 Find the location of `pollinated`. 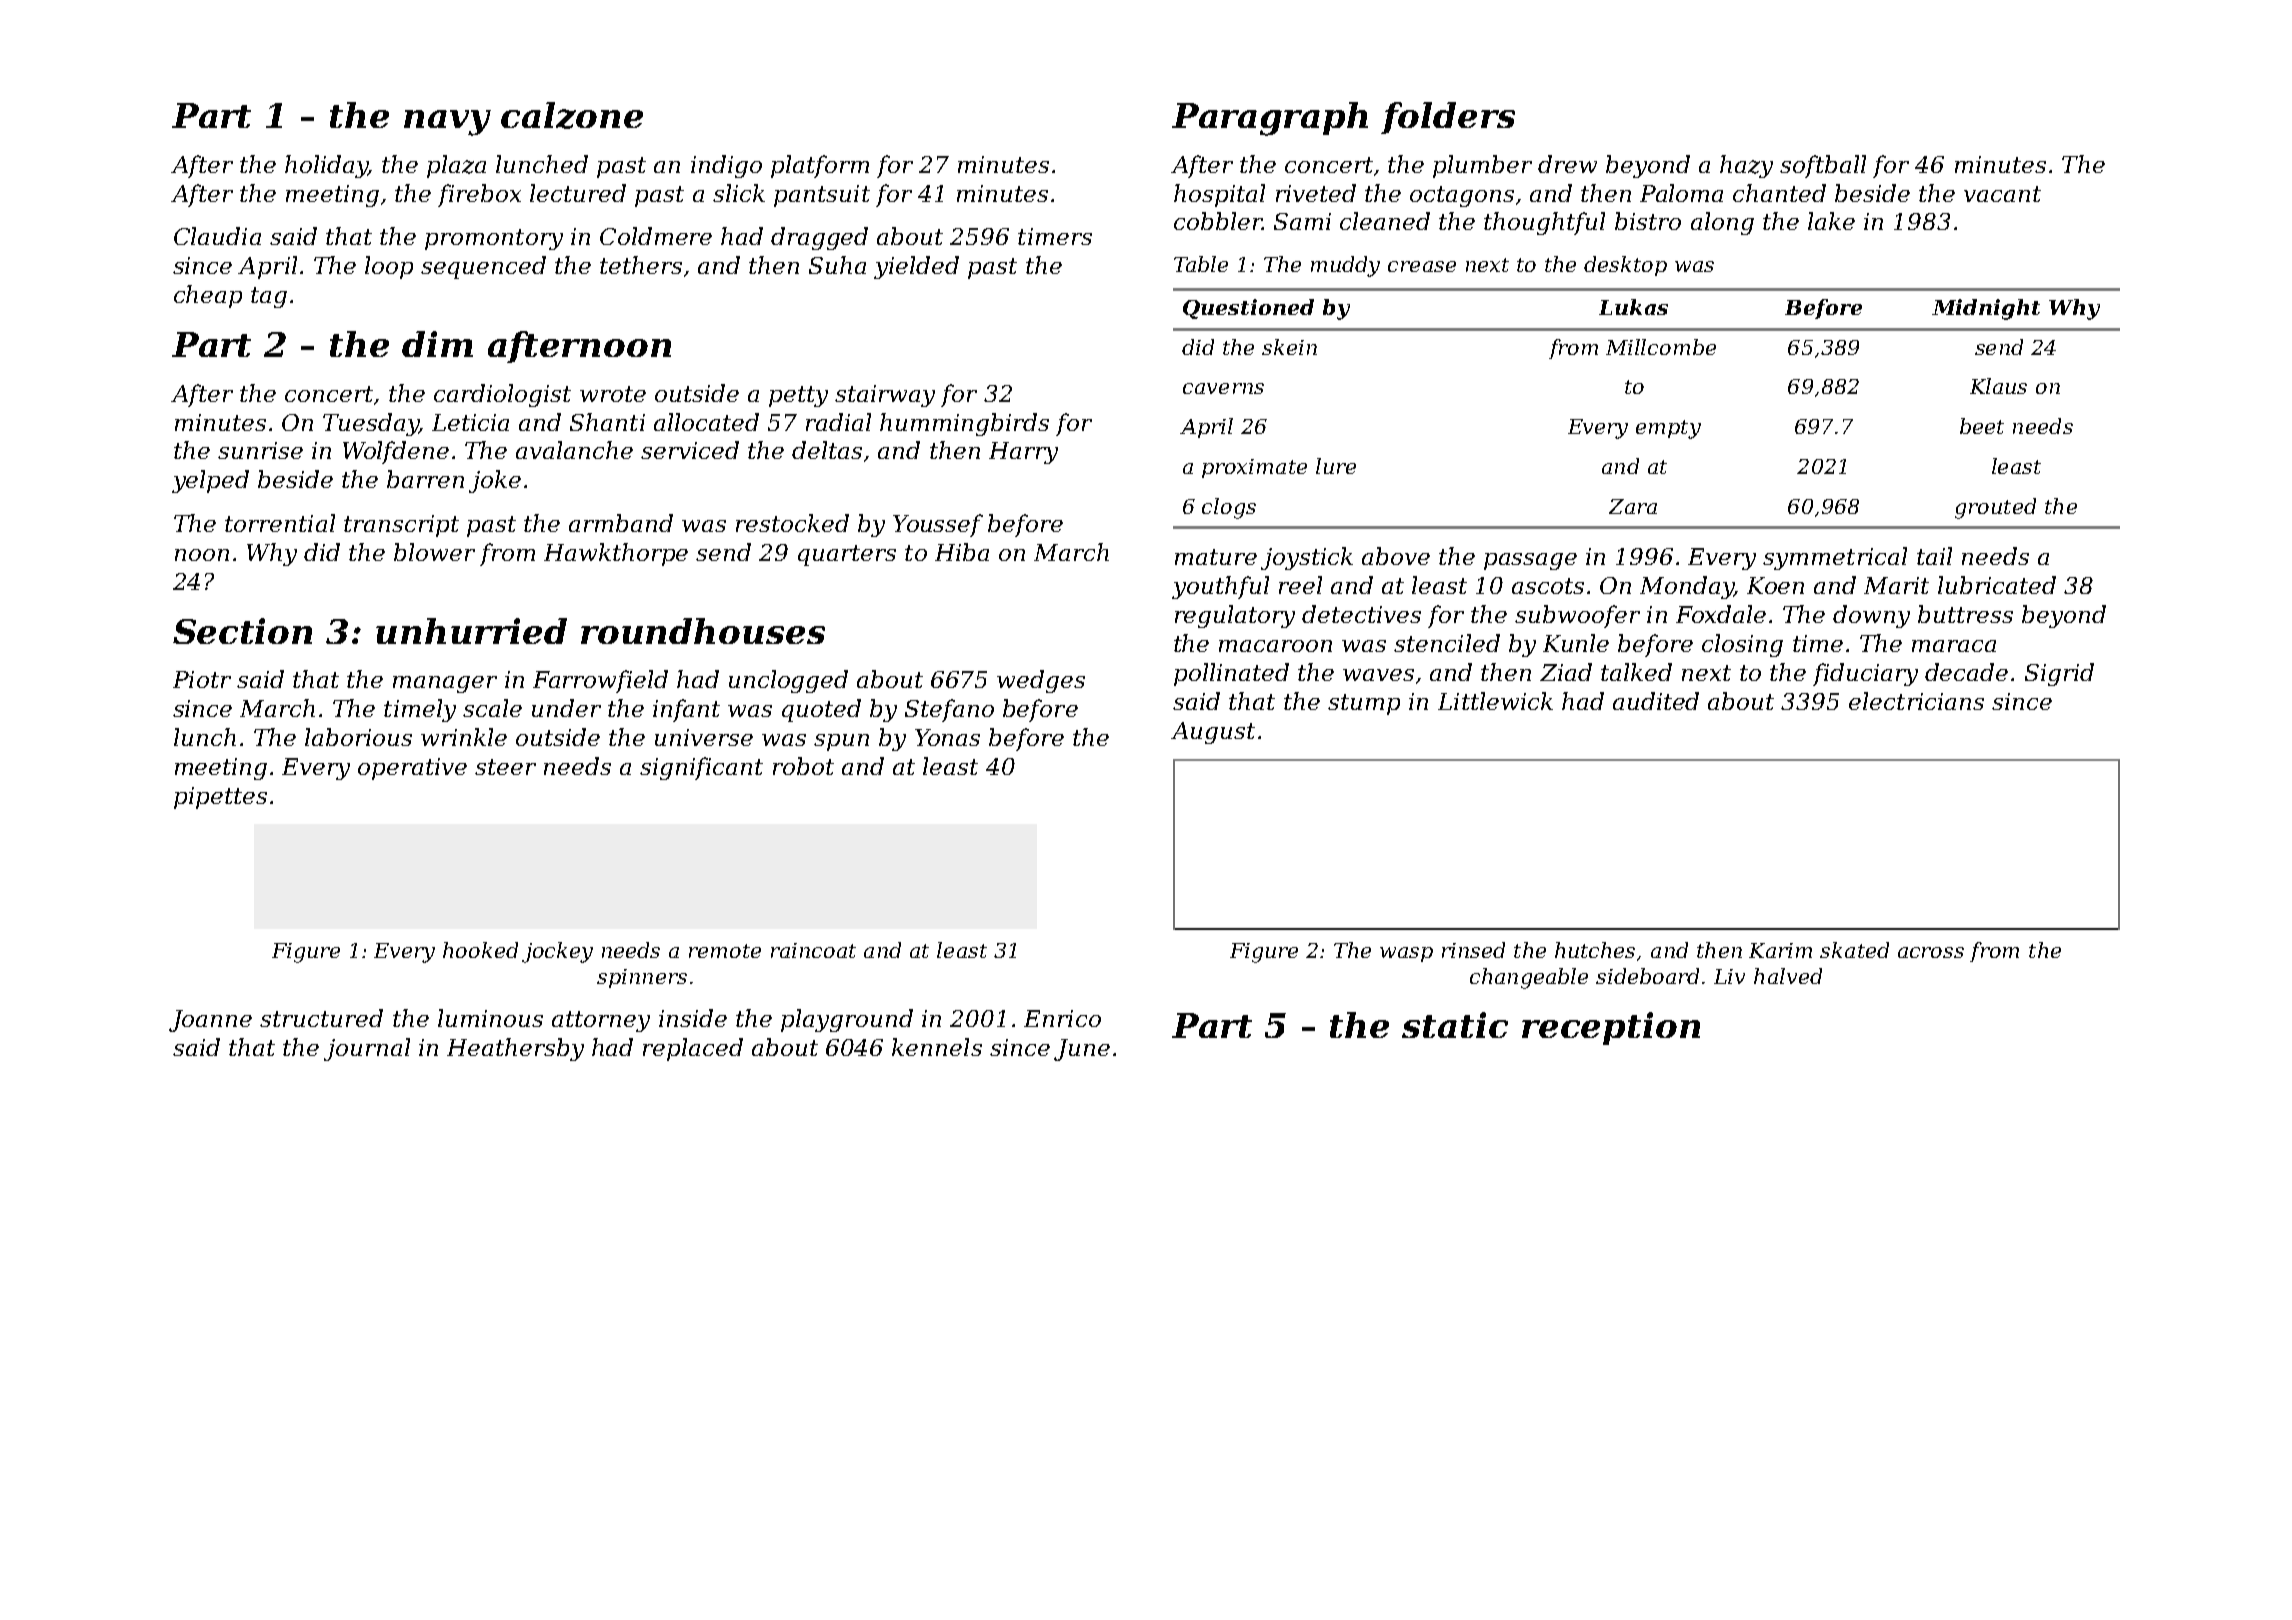

pollinated is located at coordinates (1231, 674).
